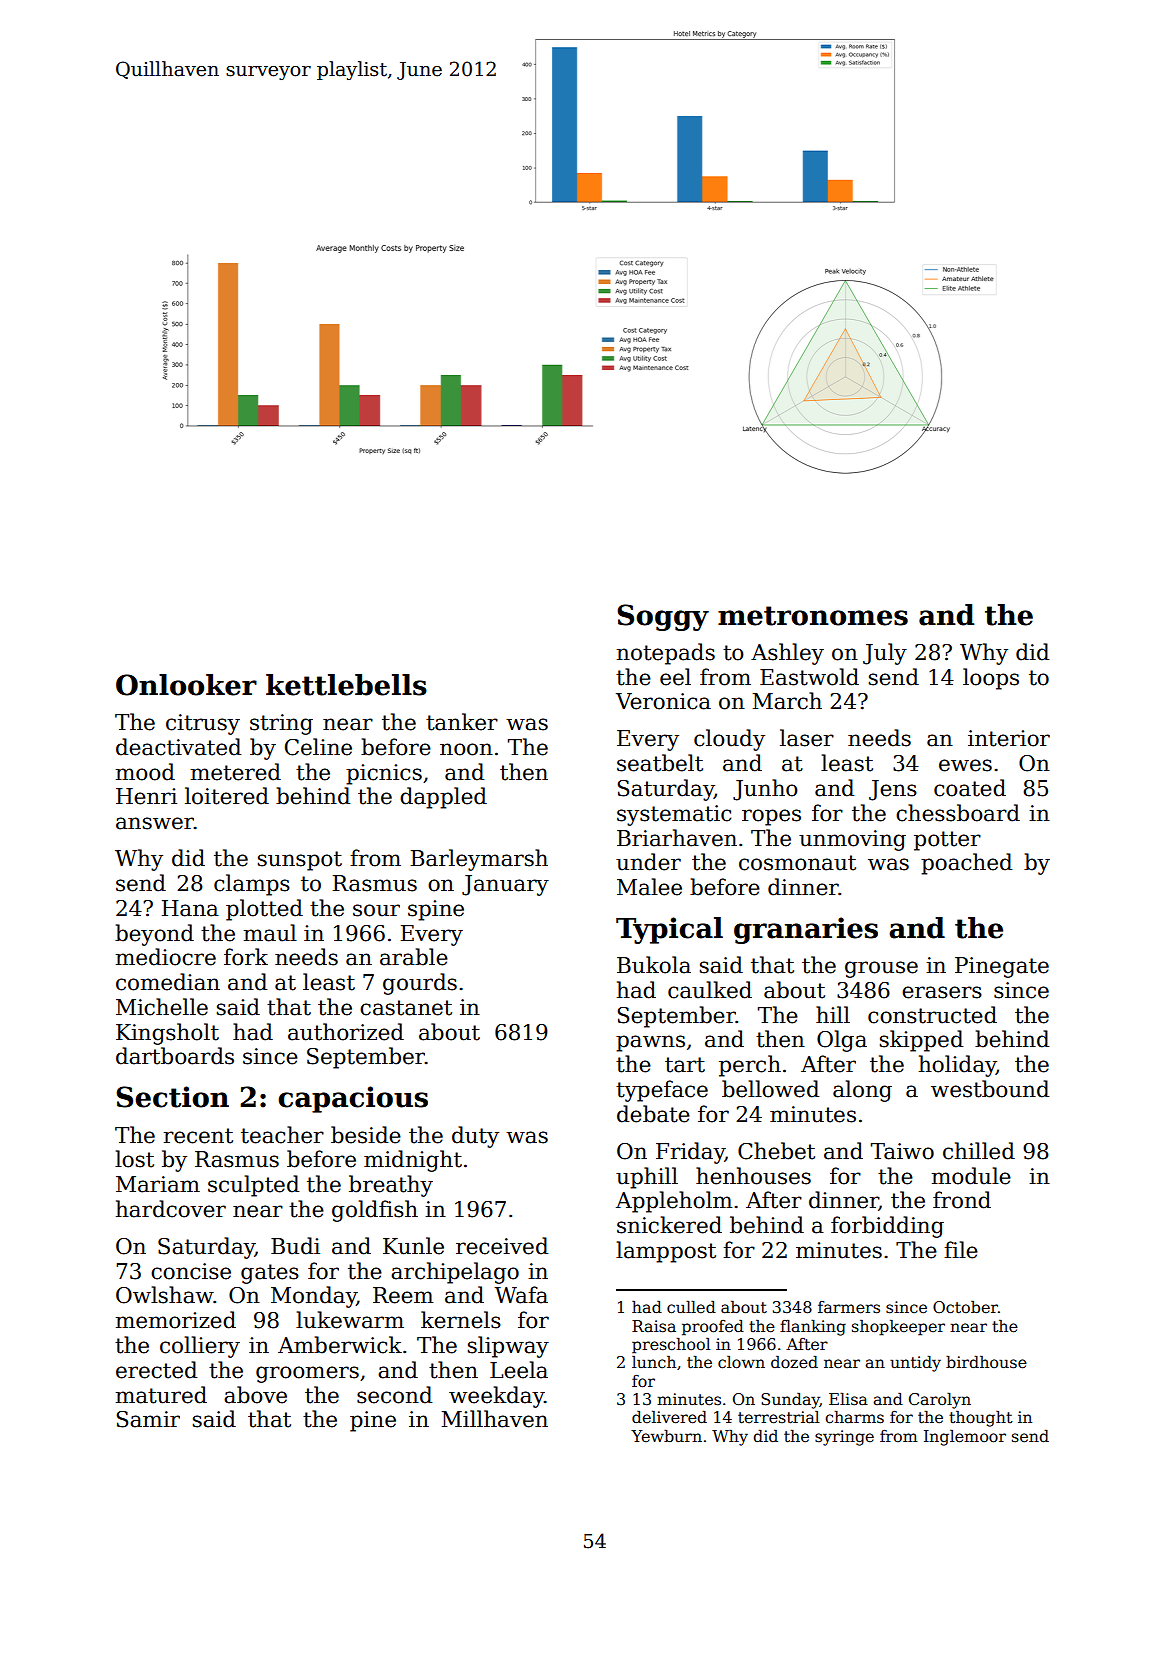 This page has width=1165, height=1654. I want to click on erasers, so click(942, 992).
